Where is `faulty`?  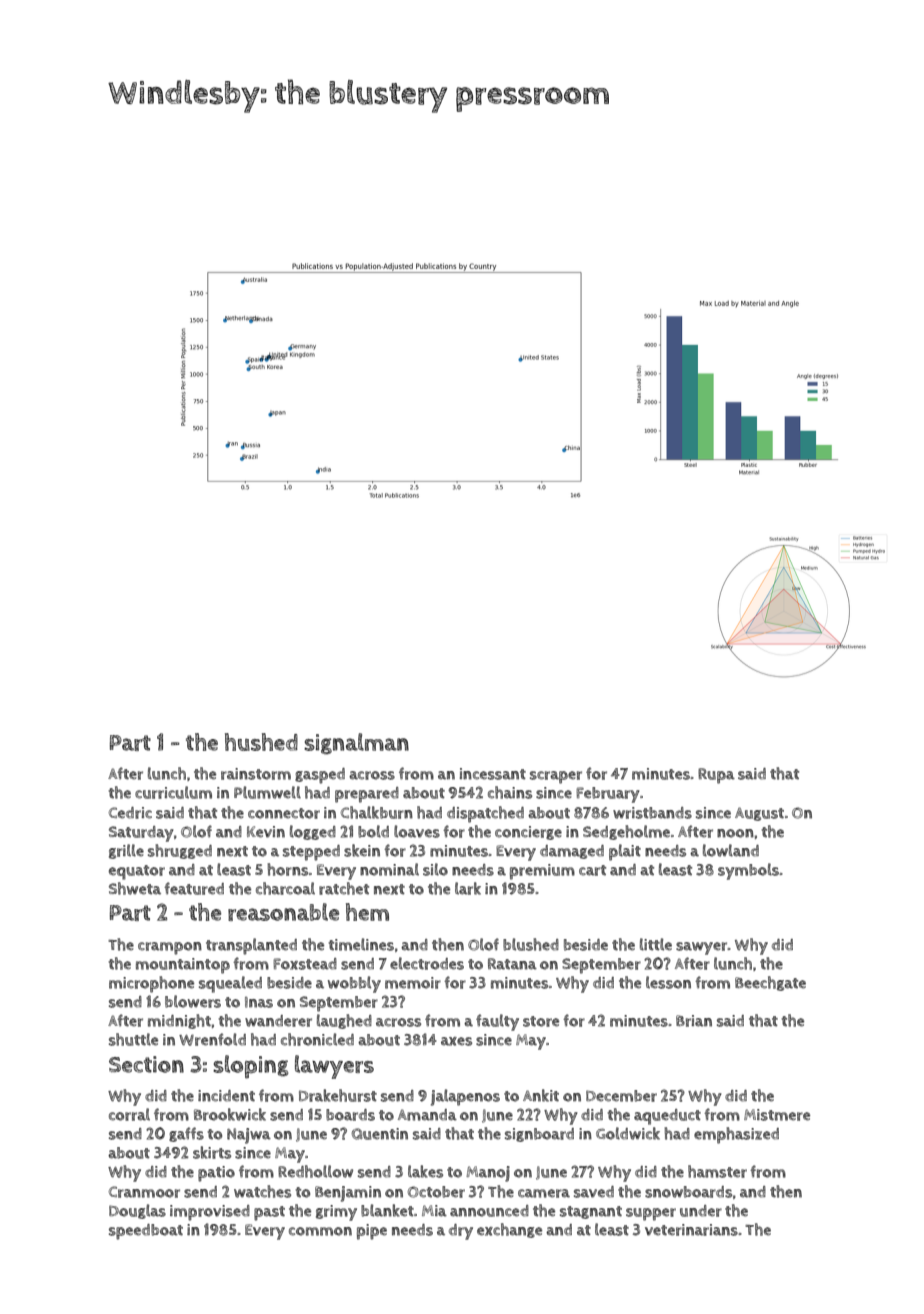
faulty is located at coordinates (497, 1022).
